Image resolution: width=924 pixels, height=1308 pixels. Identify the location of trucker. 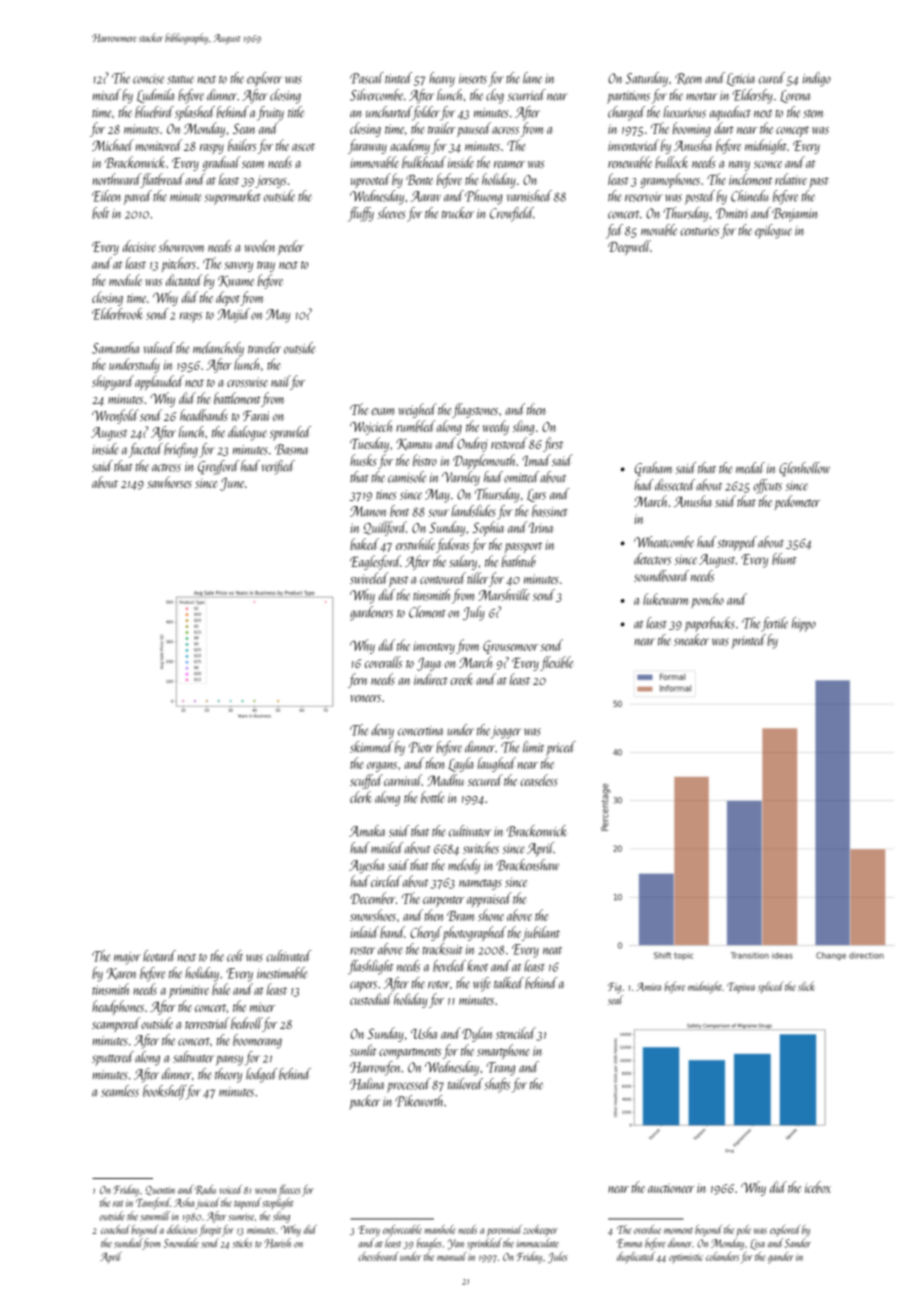
(458, 213).
